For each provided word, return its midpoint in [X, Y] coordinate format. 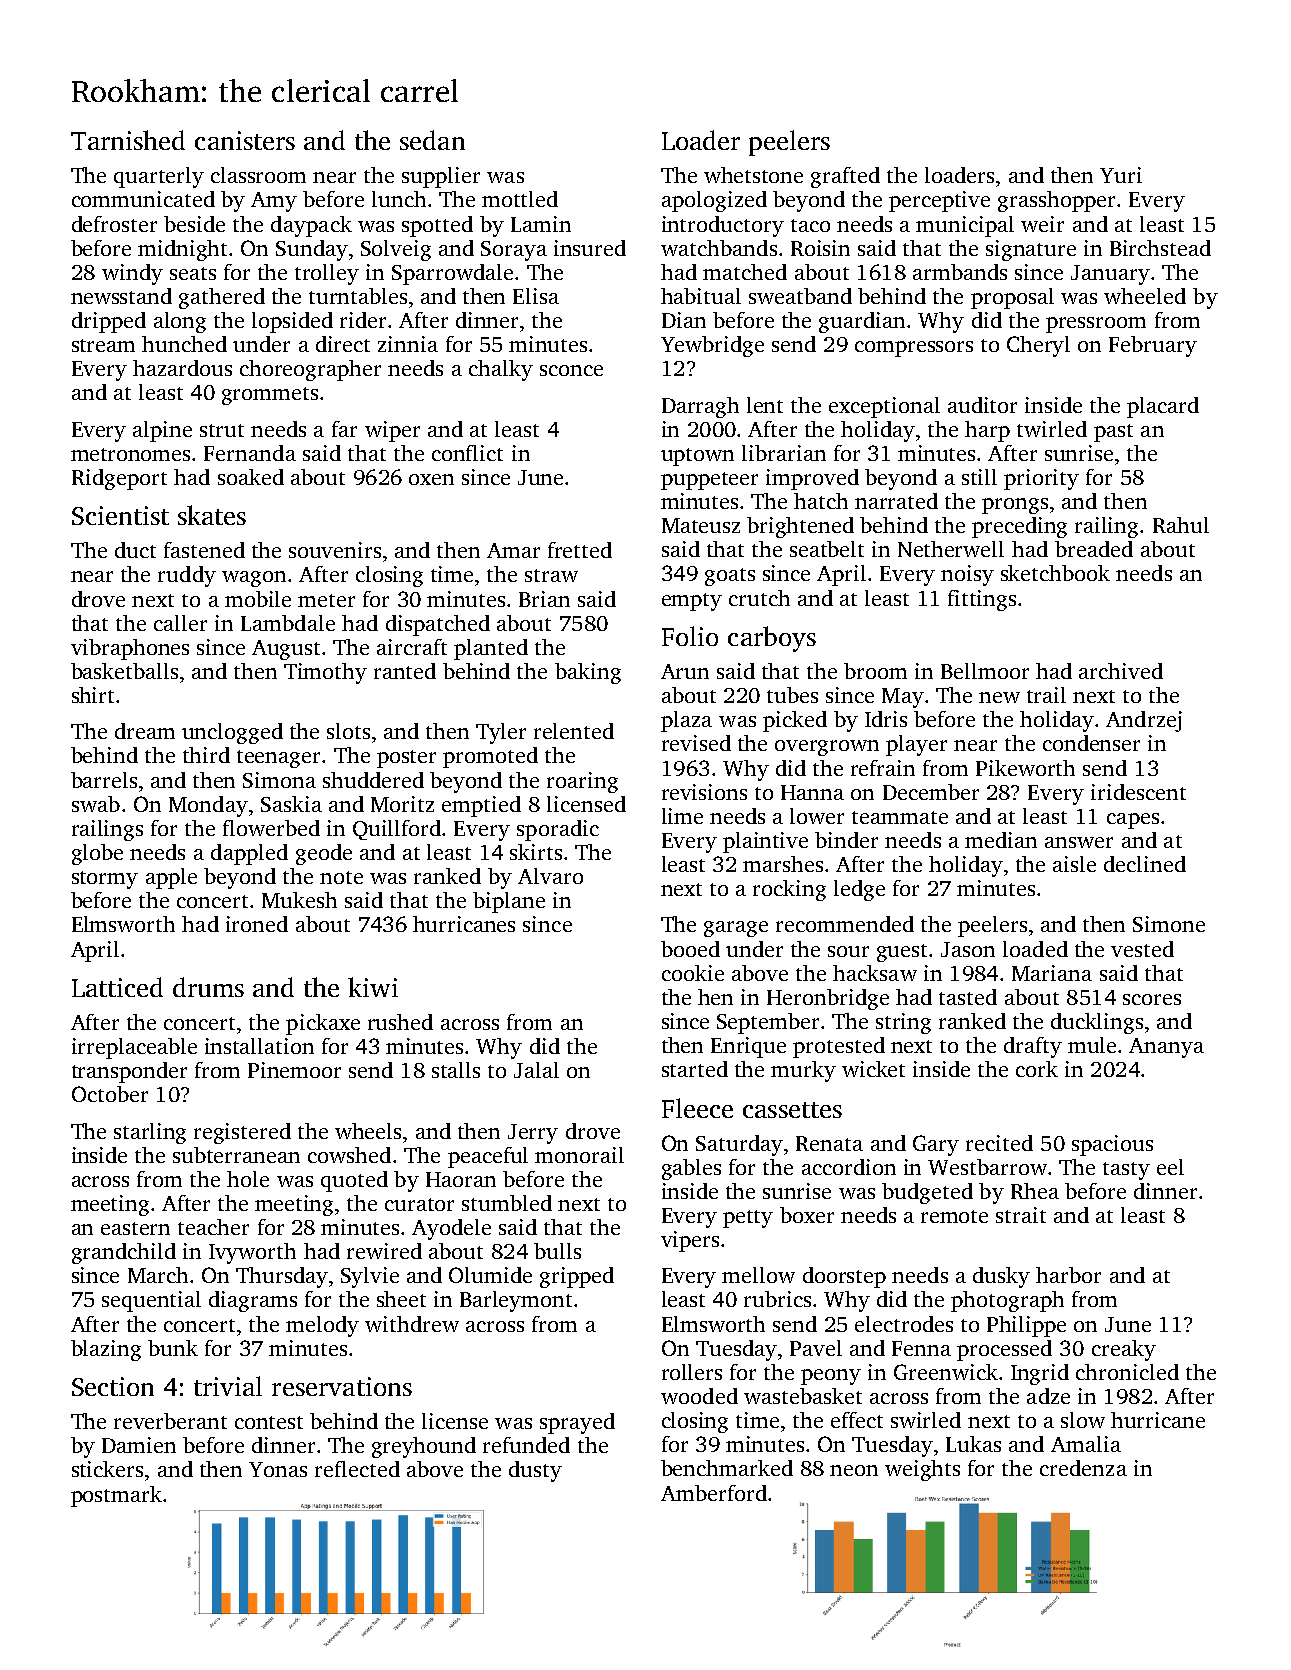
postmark [116, 1496]
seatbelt [827, 549]
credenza [1083, 1468]
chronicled [1127, 1372]
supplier [441, 177]
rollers [692, 1372]
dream [145, 731]
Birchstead [1160, 248]
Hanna [812, 792]
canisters [245, 140]
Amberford [714, 1493]
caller [180, 623]
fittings [982, 600]
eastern [135, 1228]
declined [1145, 864]
